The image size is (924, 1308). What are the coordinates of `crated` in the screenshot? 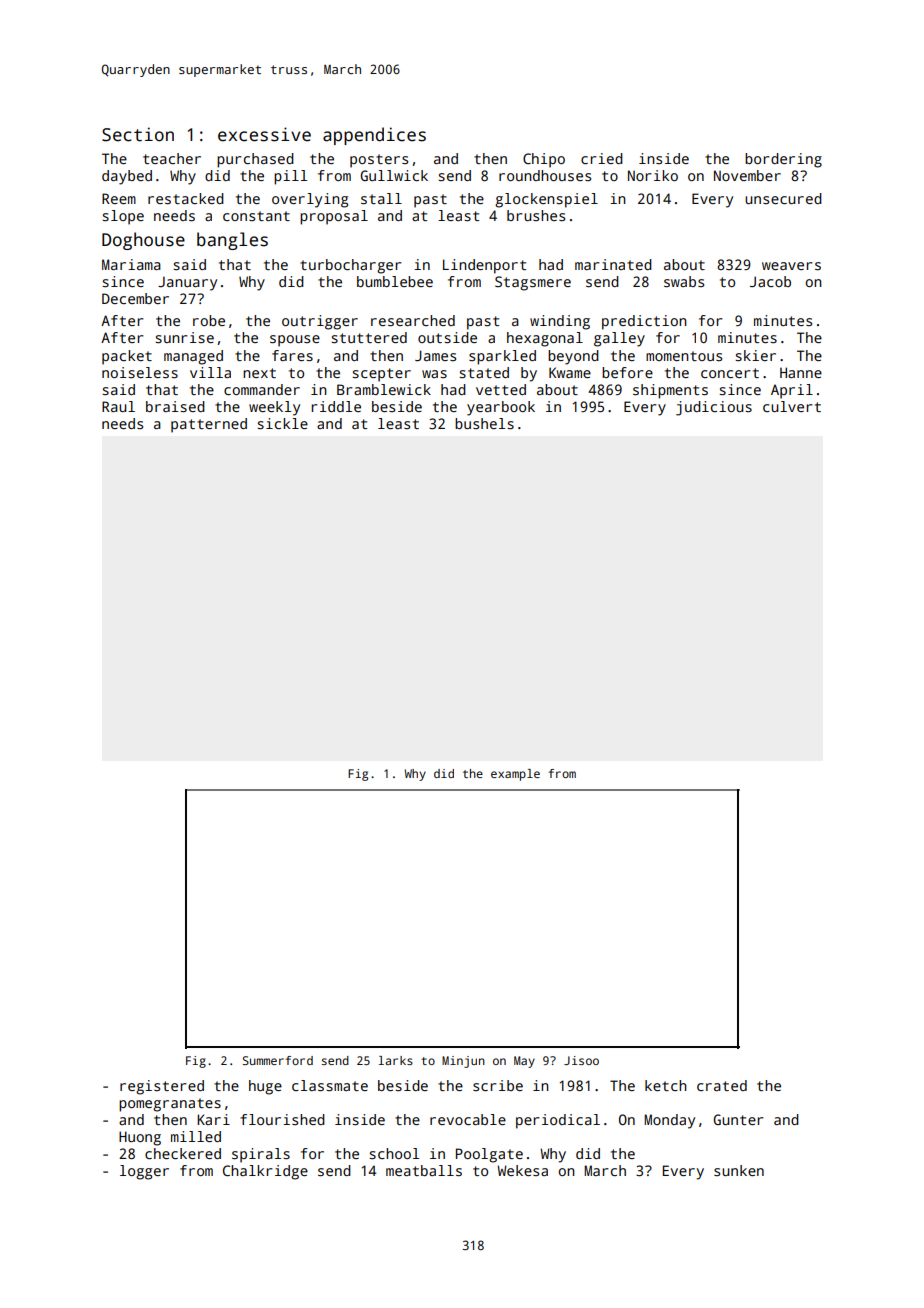 It's located at (722, 1085).
